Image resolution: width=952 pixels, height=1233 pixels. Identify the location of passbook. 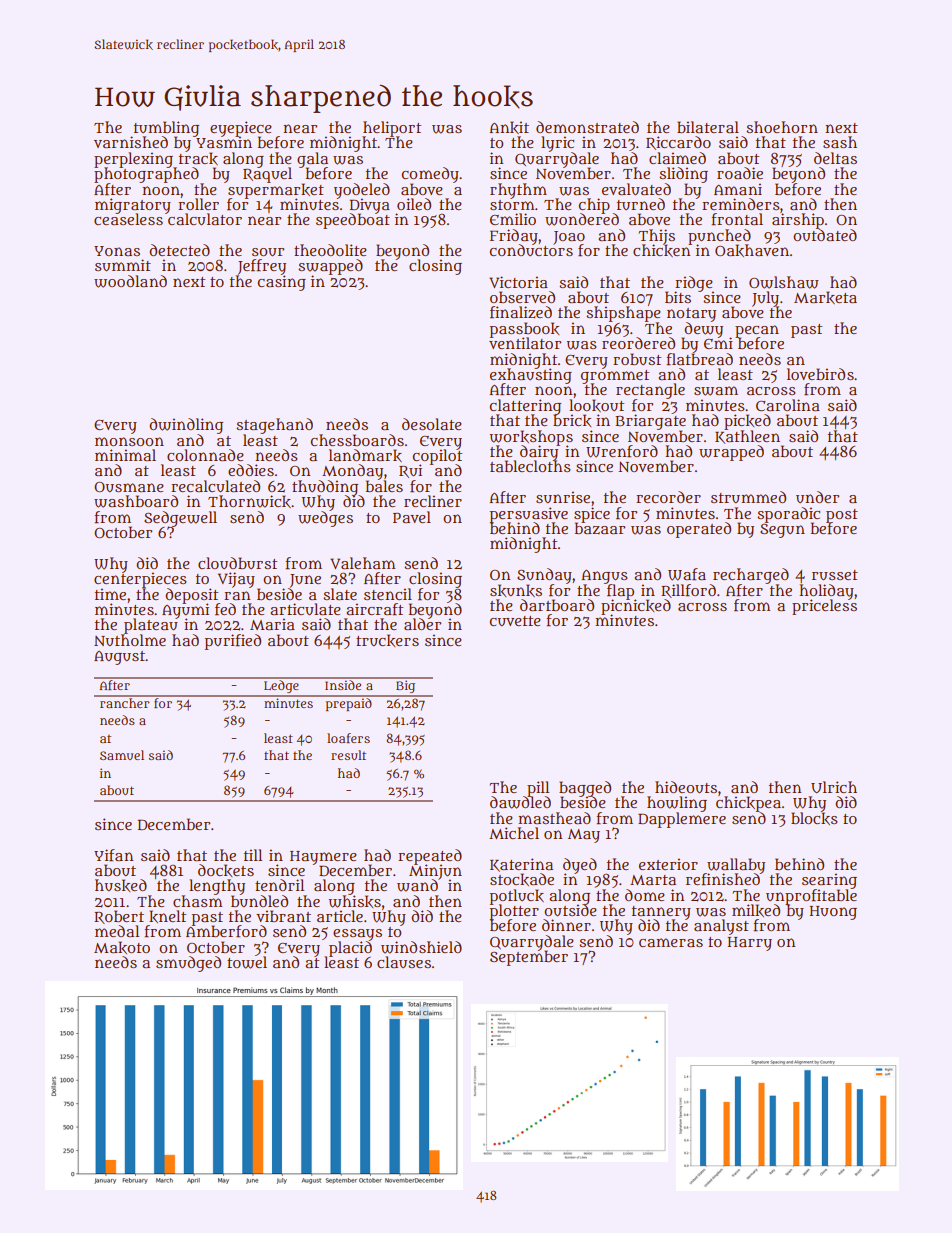
(524, 329).
